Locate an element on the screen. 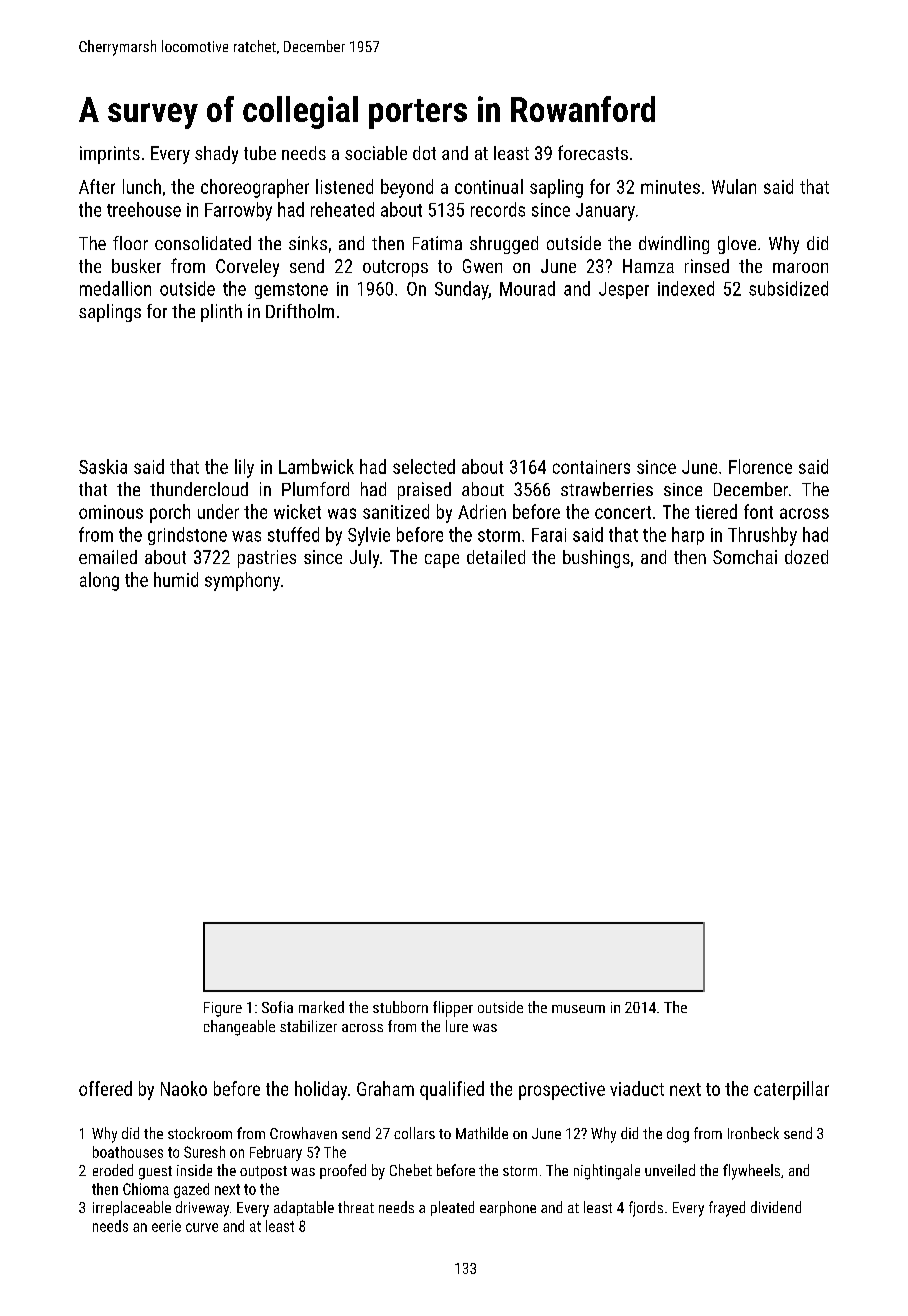  caterpillar is located at coordinates (791, 1090).
